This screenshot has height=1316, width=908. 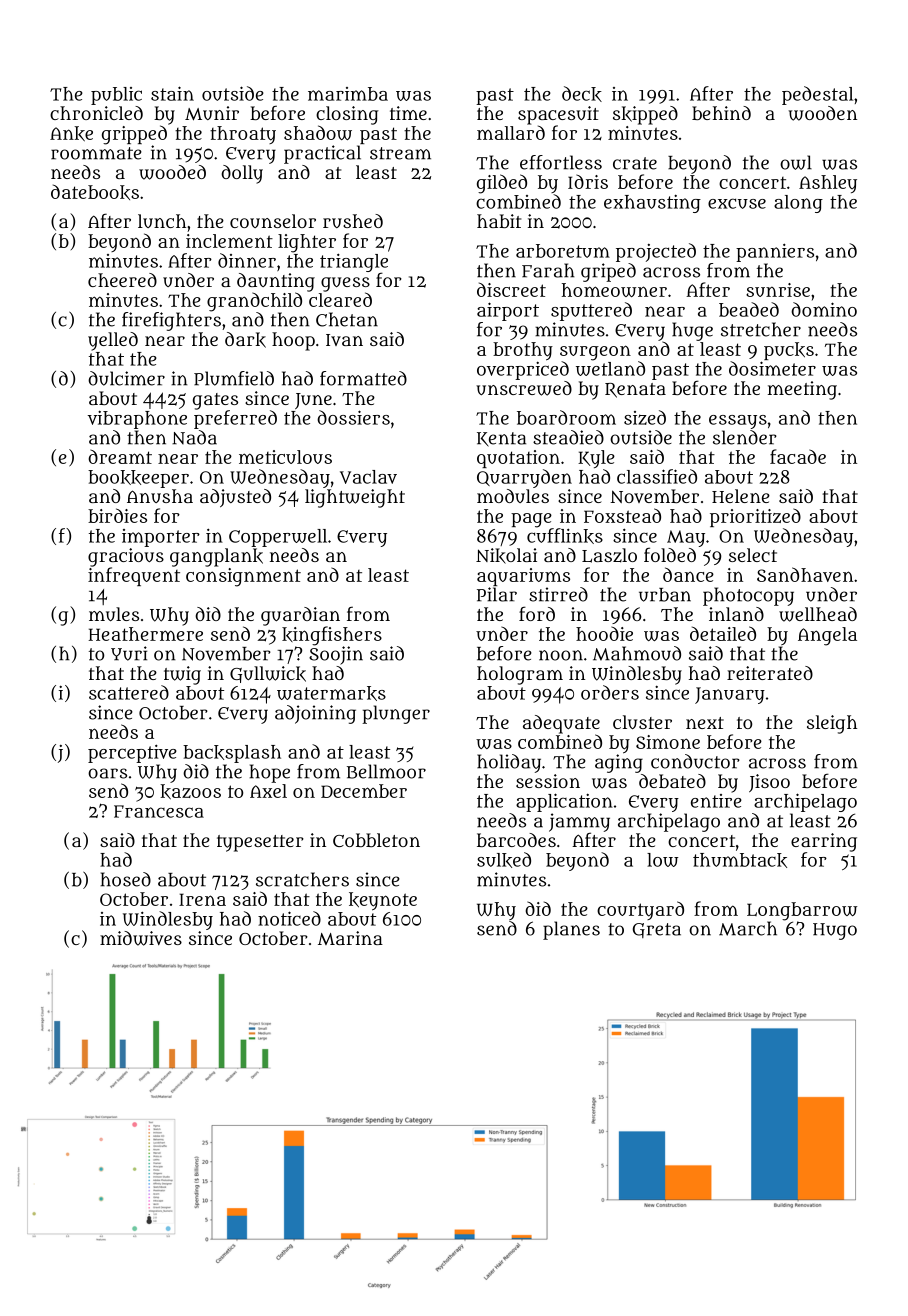 What do you see at coordinates (302, 879) in the screenshot?
I see `scratchers` at bounding box center [302, 879].
